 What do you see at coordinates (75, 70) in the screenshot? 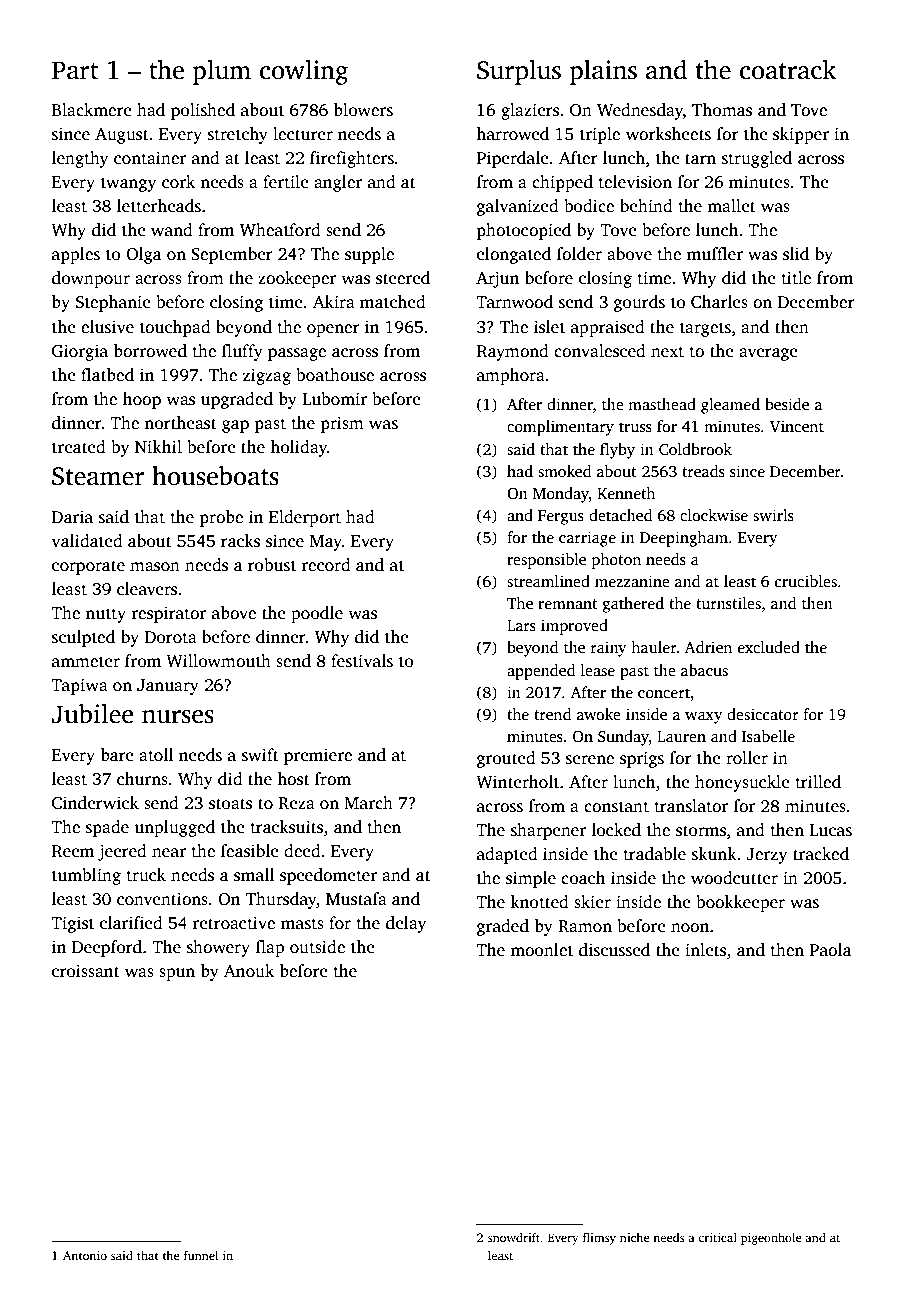
I see `Part` at bounding box center [75, 70].
